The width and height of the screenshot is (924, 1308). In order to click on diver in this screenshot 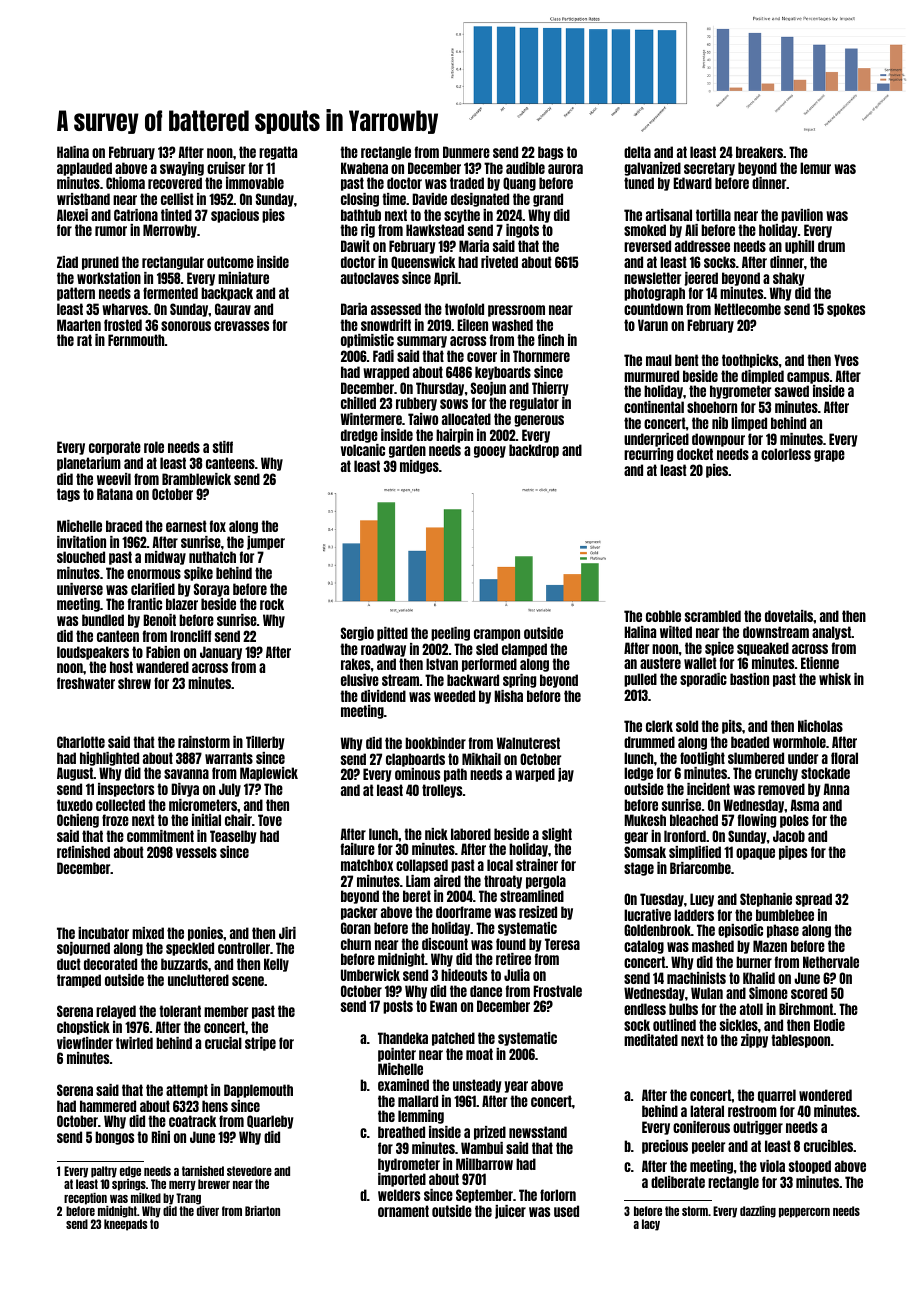, I will do `click(208, 1211)`.
